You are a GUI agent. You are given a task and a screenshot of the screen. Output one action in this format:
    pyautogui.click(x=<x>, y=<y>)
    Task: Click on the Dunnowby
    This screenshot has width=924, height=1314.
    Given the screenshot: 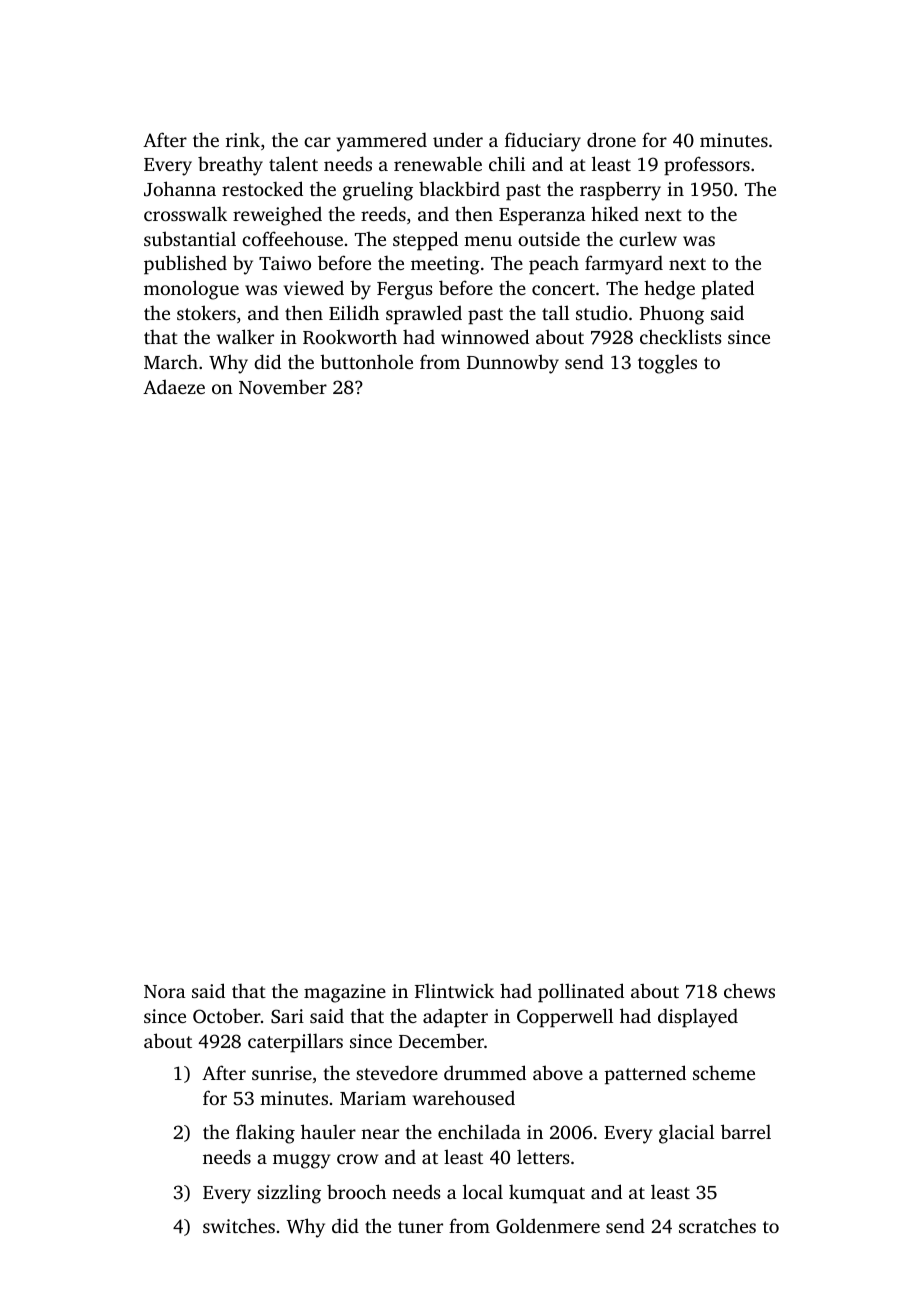 What is the action you would take?
    pyautogui.click(x=513, y=364)
